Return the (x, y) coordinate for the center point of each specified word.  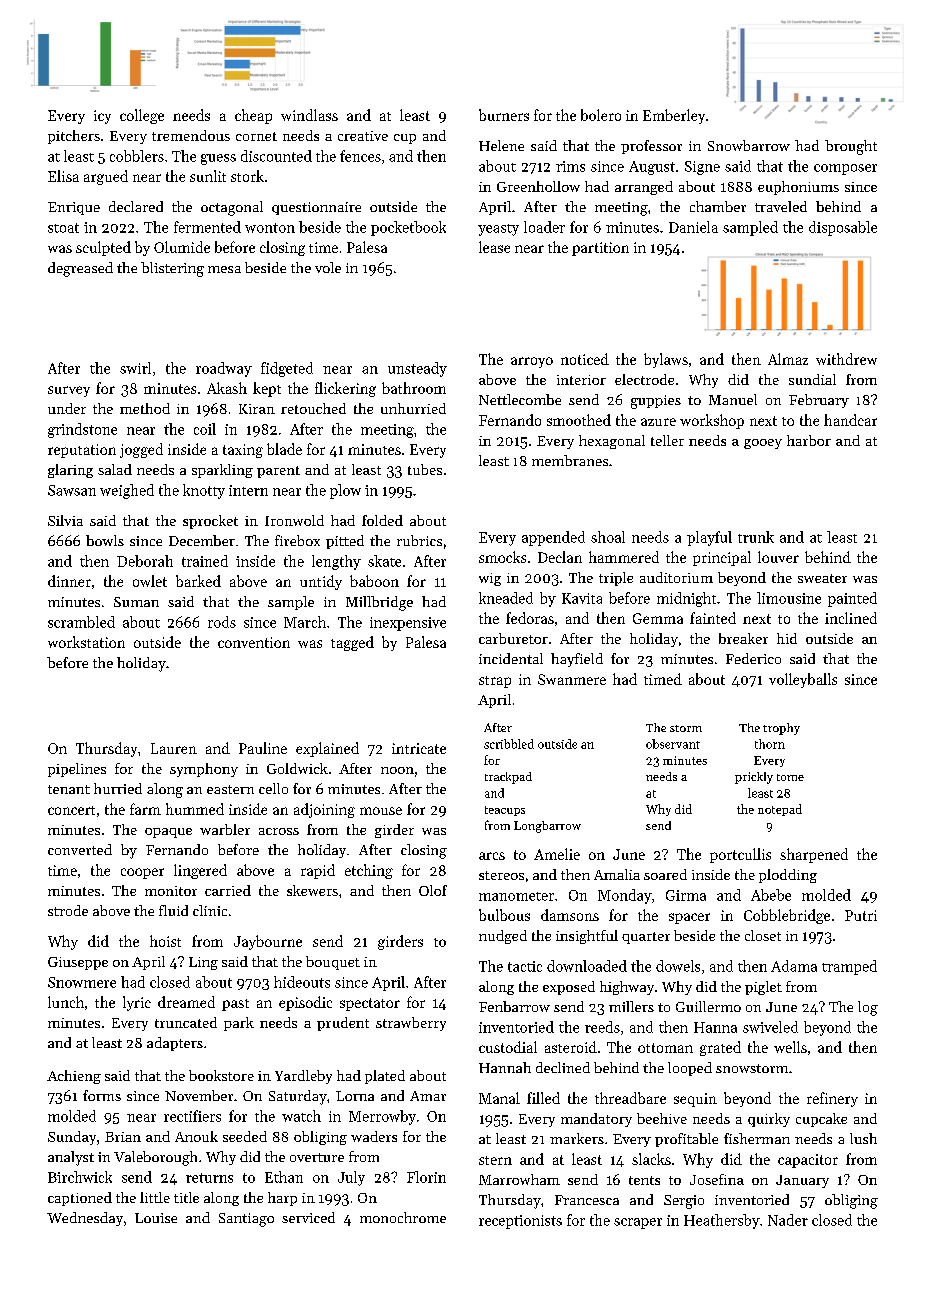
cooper (142, 873)
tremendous (191, 135)
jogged (141, 450)
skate (384, 561)
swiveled (770, 1027)
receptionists (520, 1222)
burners (504, 115)
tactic (525, 966)
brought (851, 147)
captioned (80, 1199)
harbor (809, 440)
